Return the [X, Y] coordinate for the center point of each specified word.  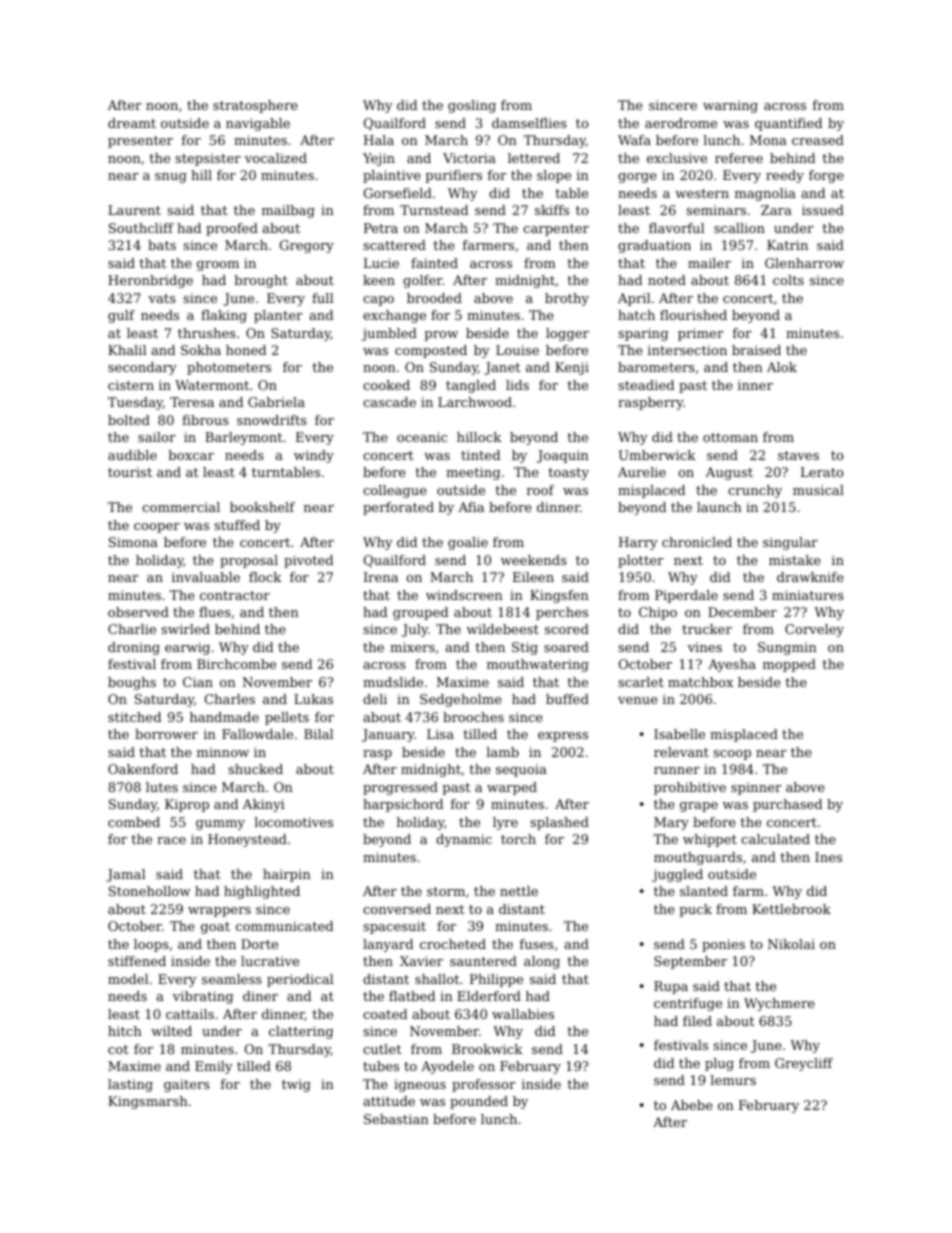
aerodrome [681, 123]
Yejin [379, 159]
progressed [400, 788]
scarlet [641, 682]
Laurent [134, 210]
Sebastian [396, 1119]
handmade [224, 717]
